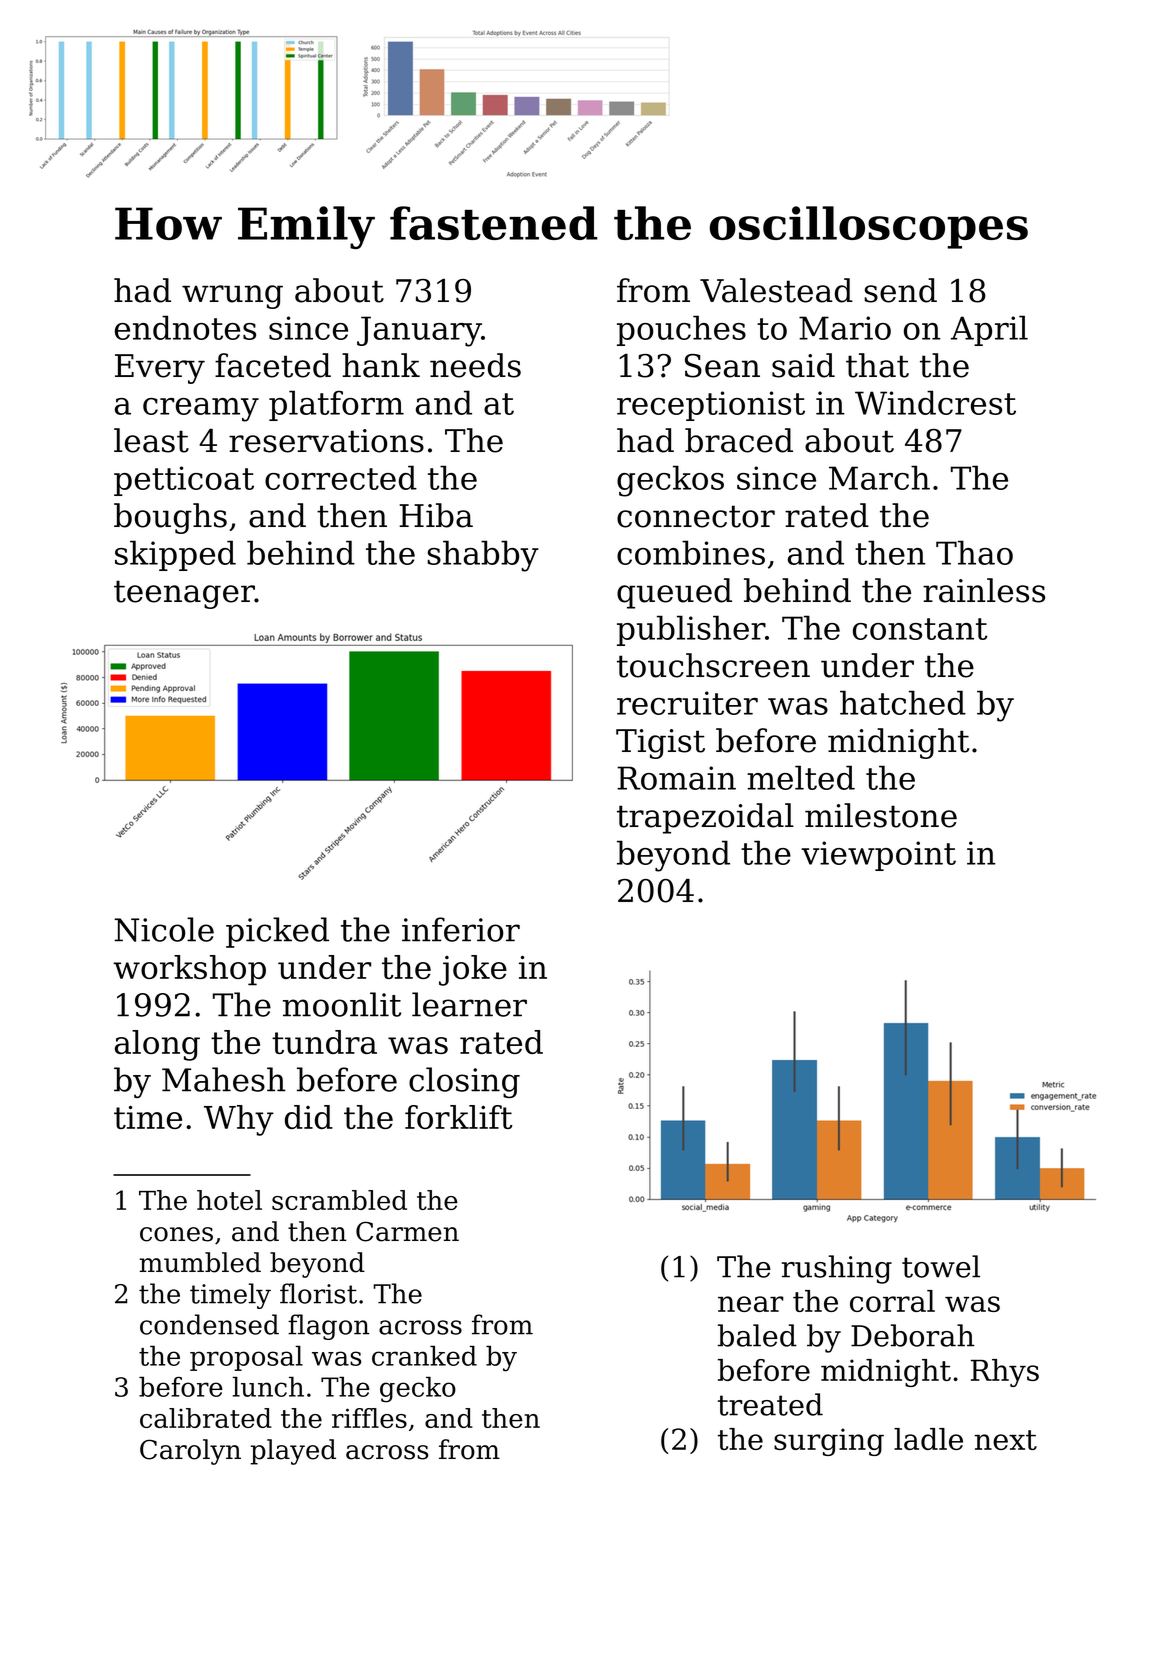 The width and height of the page is (1165, 1654). What do you see at coordinates (803, 365) in the page?
I see `said` at bounding box center [803, 365].
